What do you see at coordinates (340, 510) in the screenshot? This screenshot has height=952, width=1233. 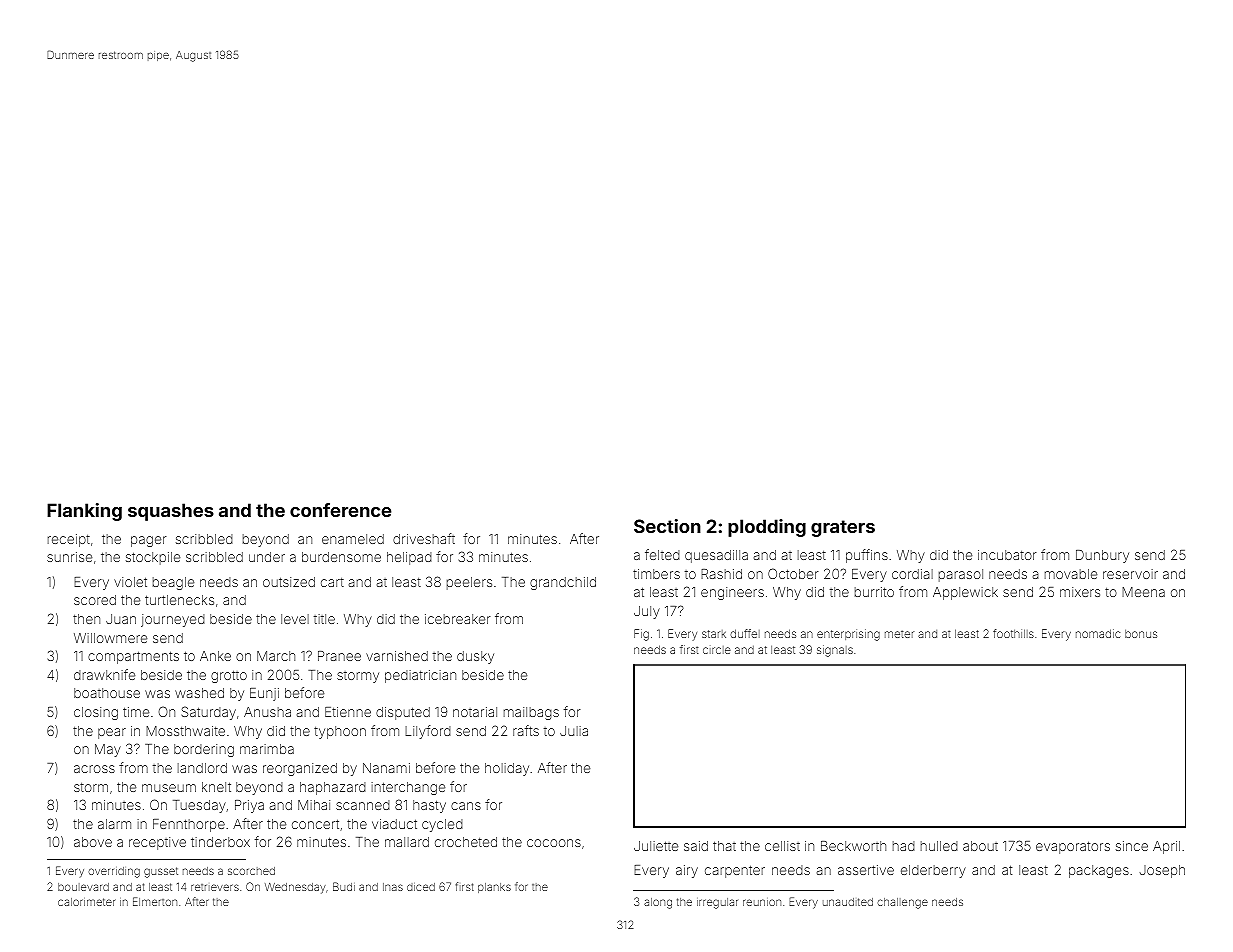 I see `conference` at bounding box center [340, 510].
